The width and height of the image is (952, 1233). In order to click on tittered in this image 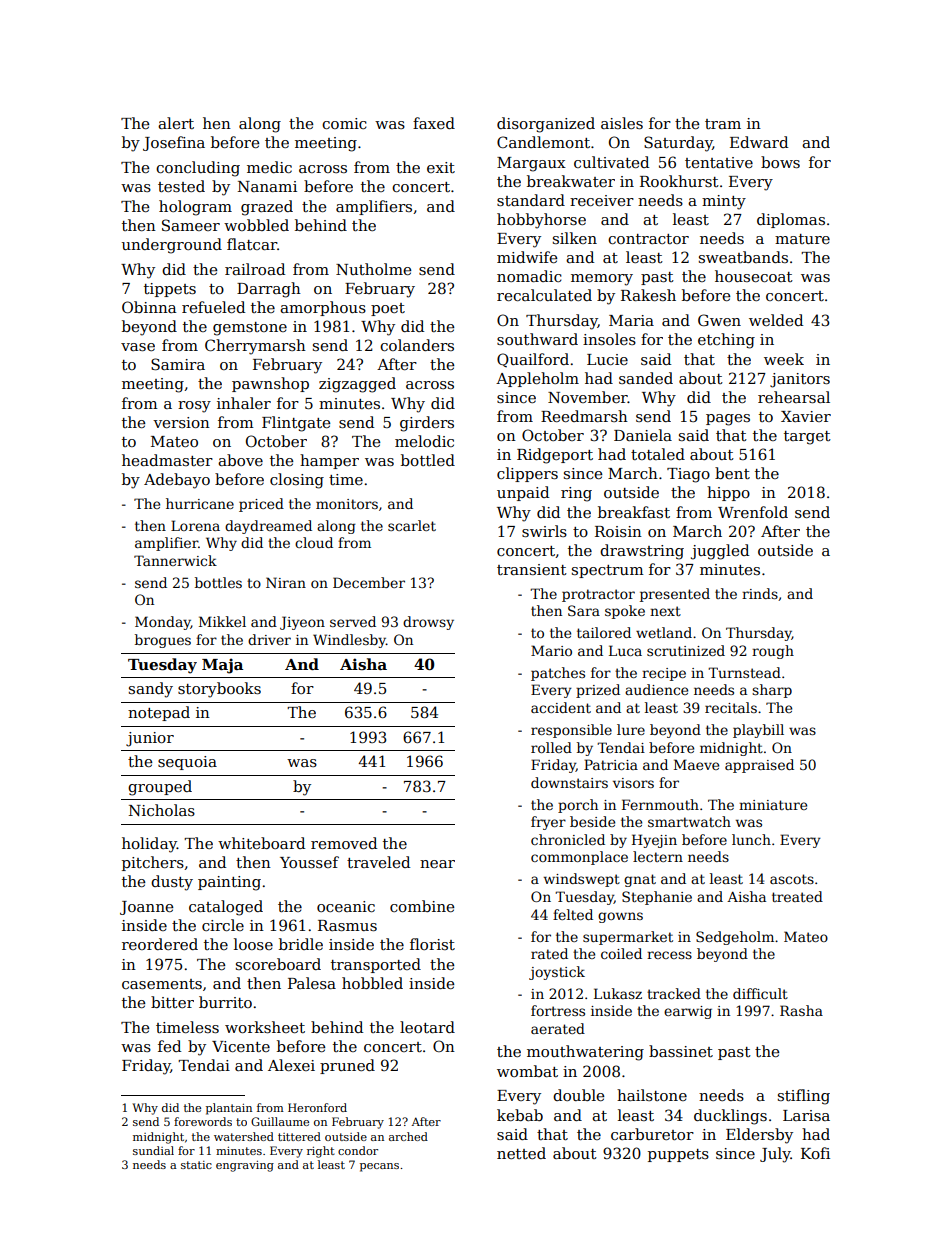, I will do `click(299, 1136)`.
